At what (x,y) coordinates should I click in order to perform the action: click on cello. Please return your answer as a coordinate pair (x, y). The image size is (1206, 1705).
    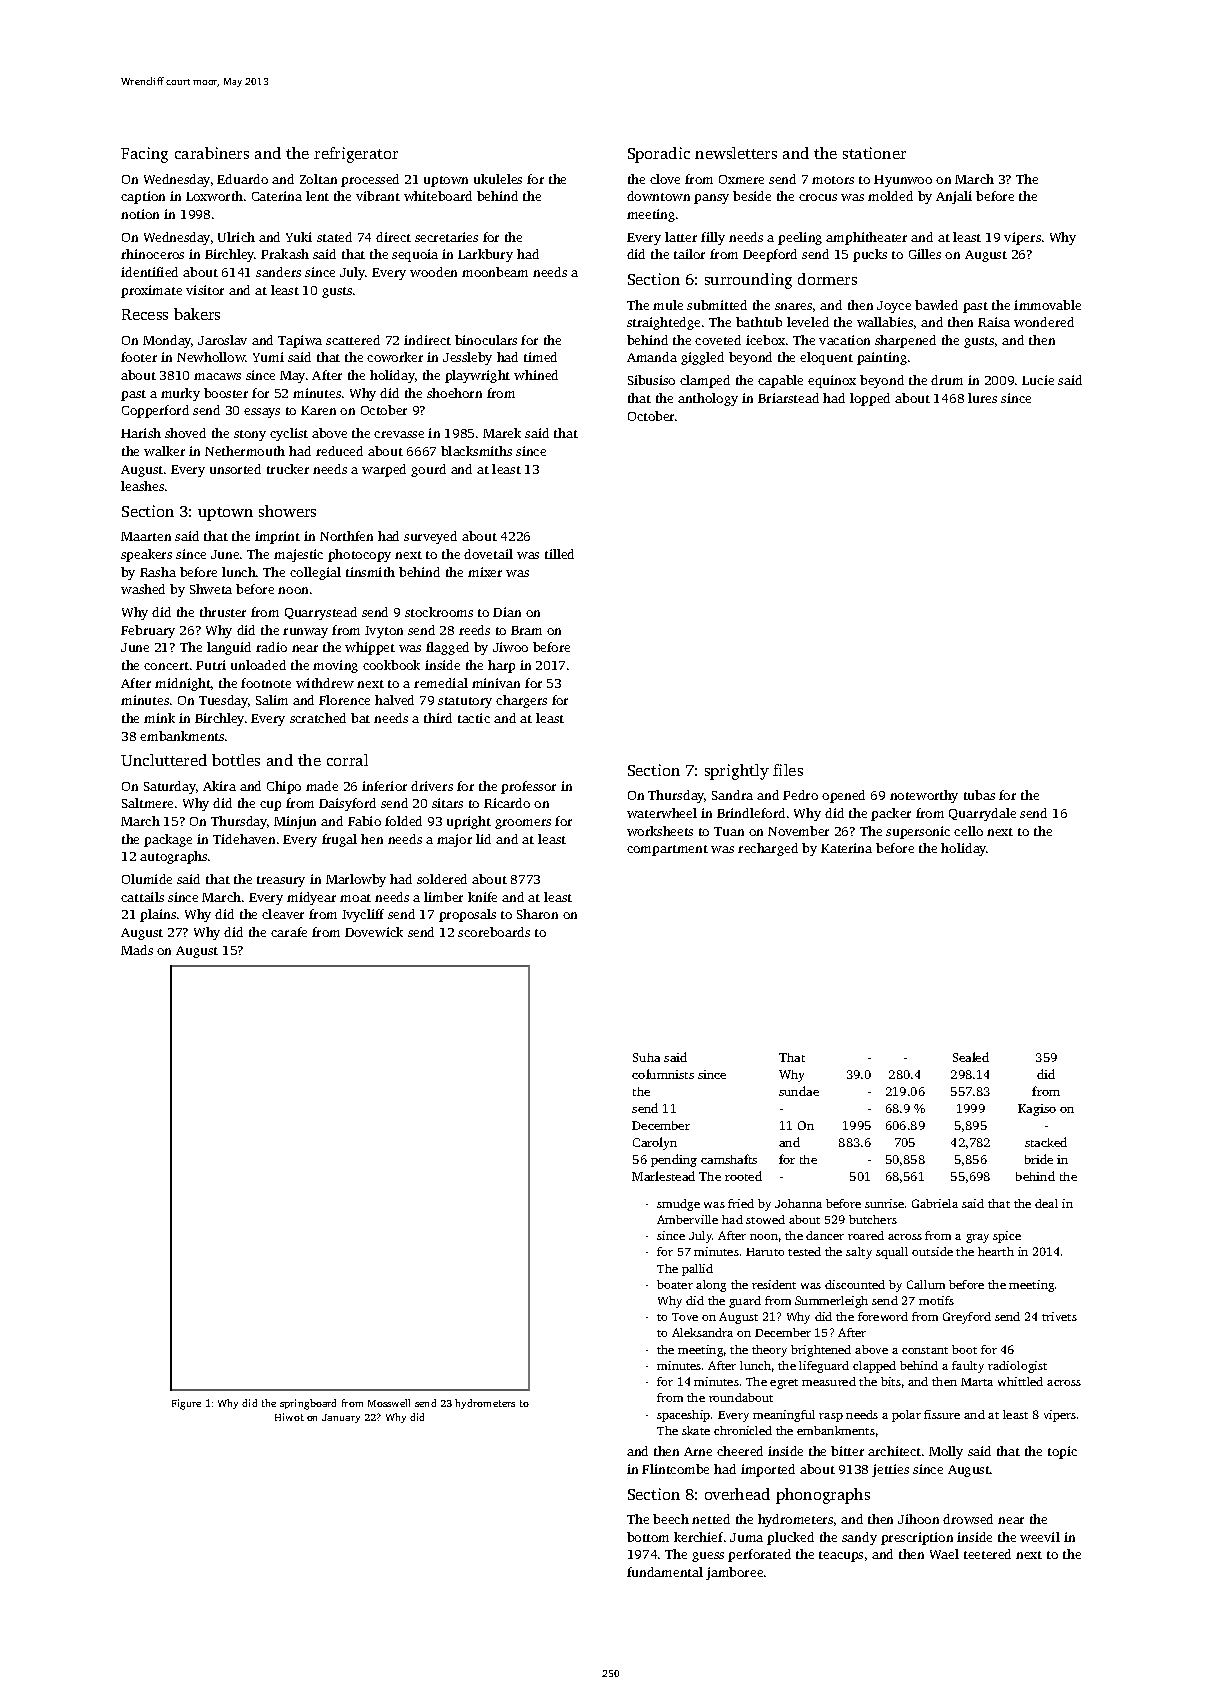
    Looking at the image, I should click on (968, 831).
